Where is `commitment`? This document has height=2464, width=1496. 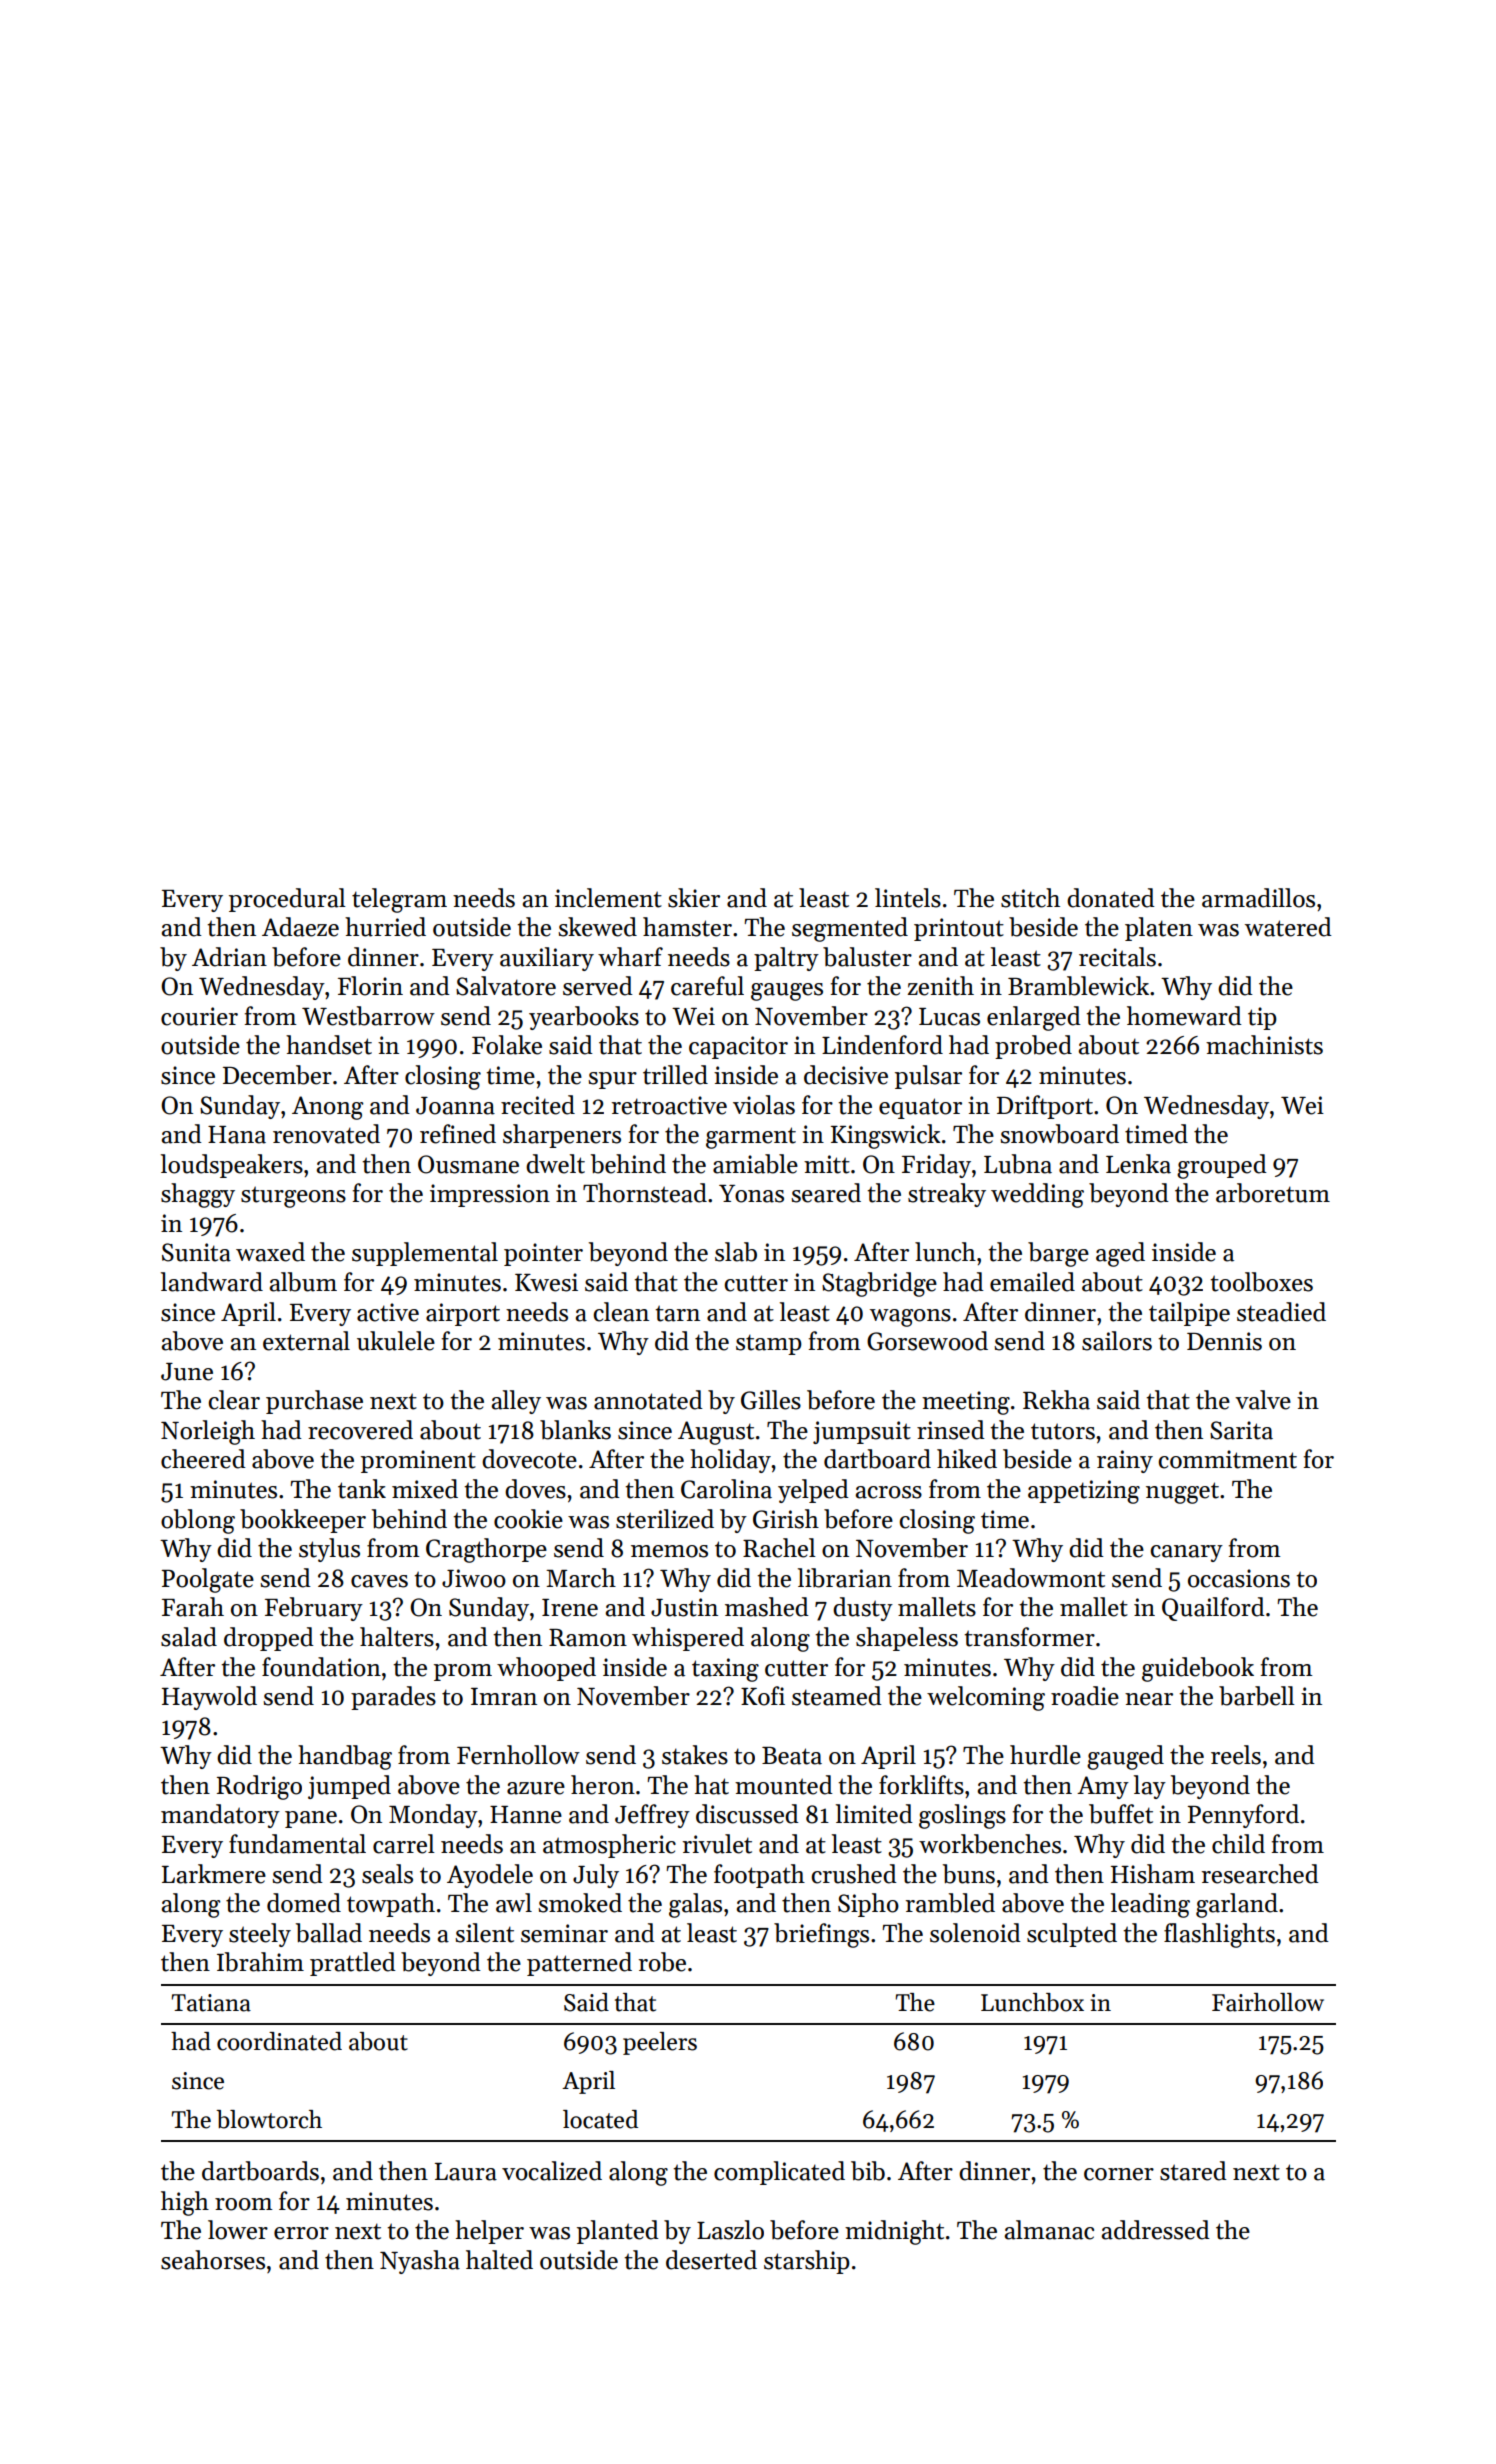 commitment is located at coordinates (1228, 1459).
